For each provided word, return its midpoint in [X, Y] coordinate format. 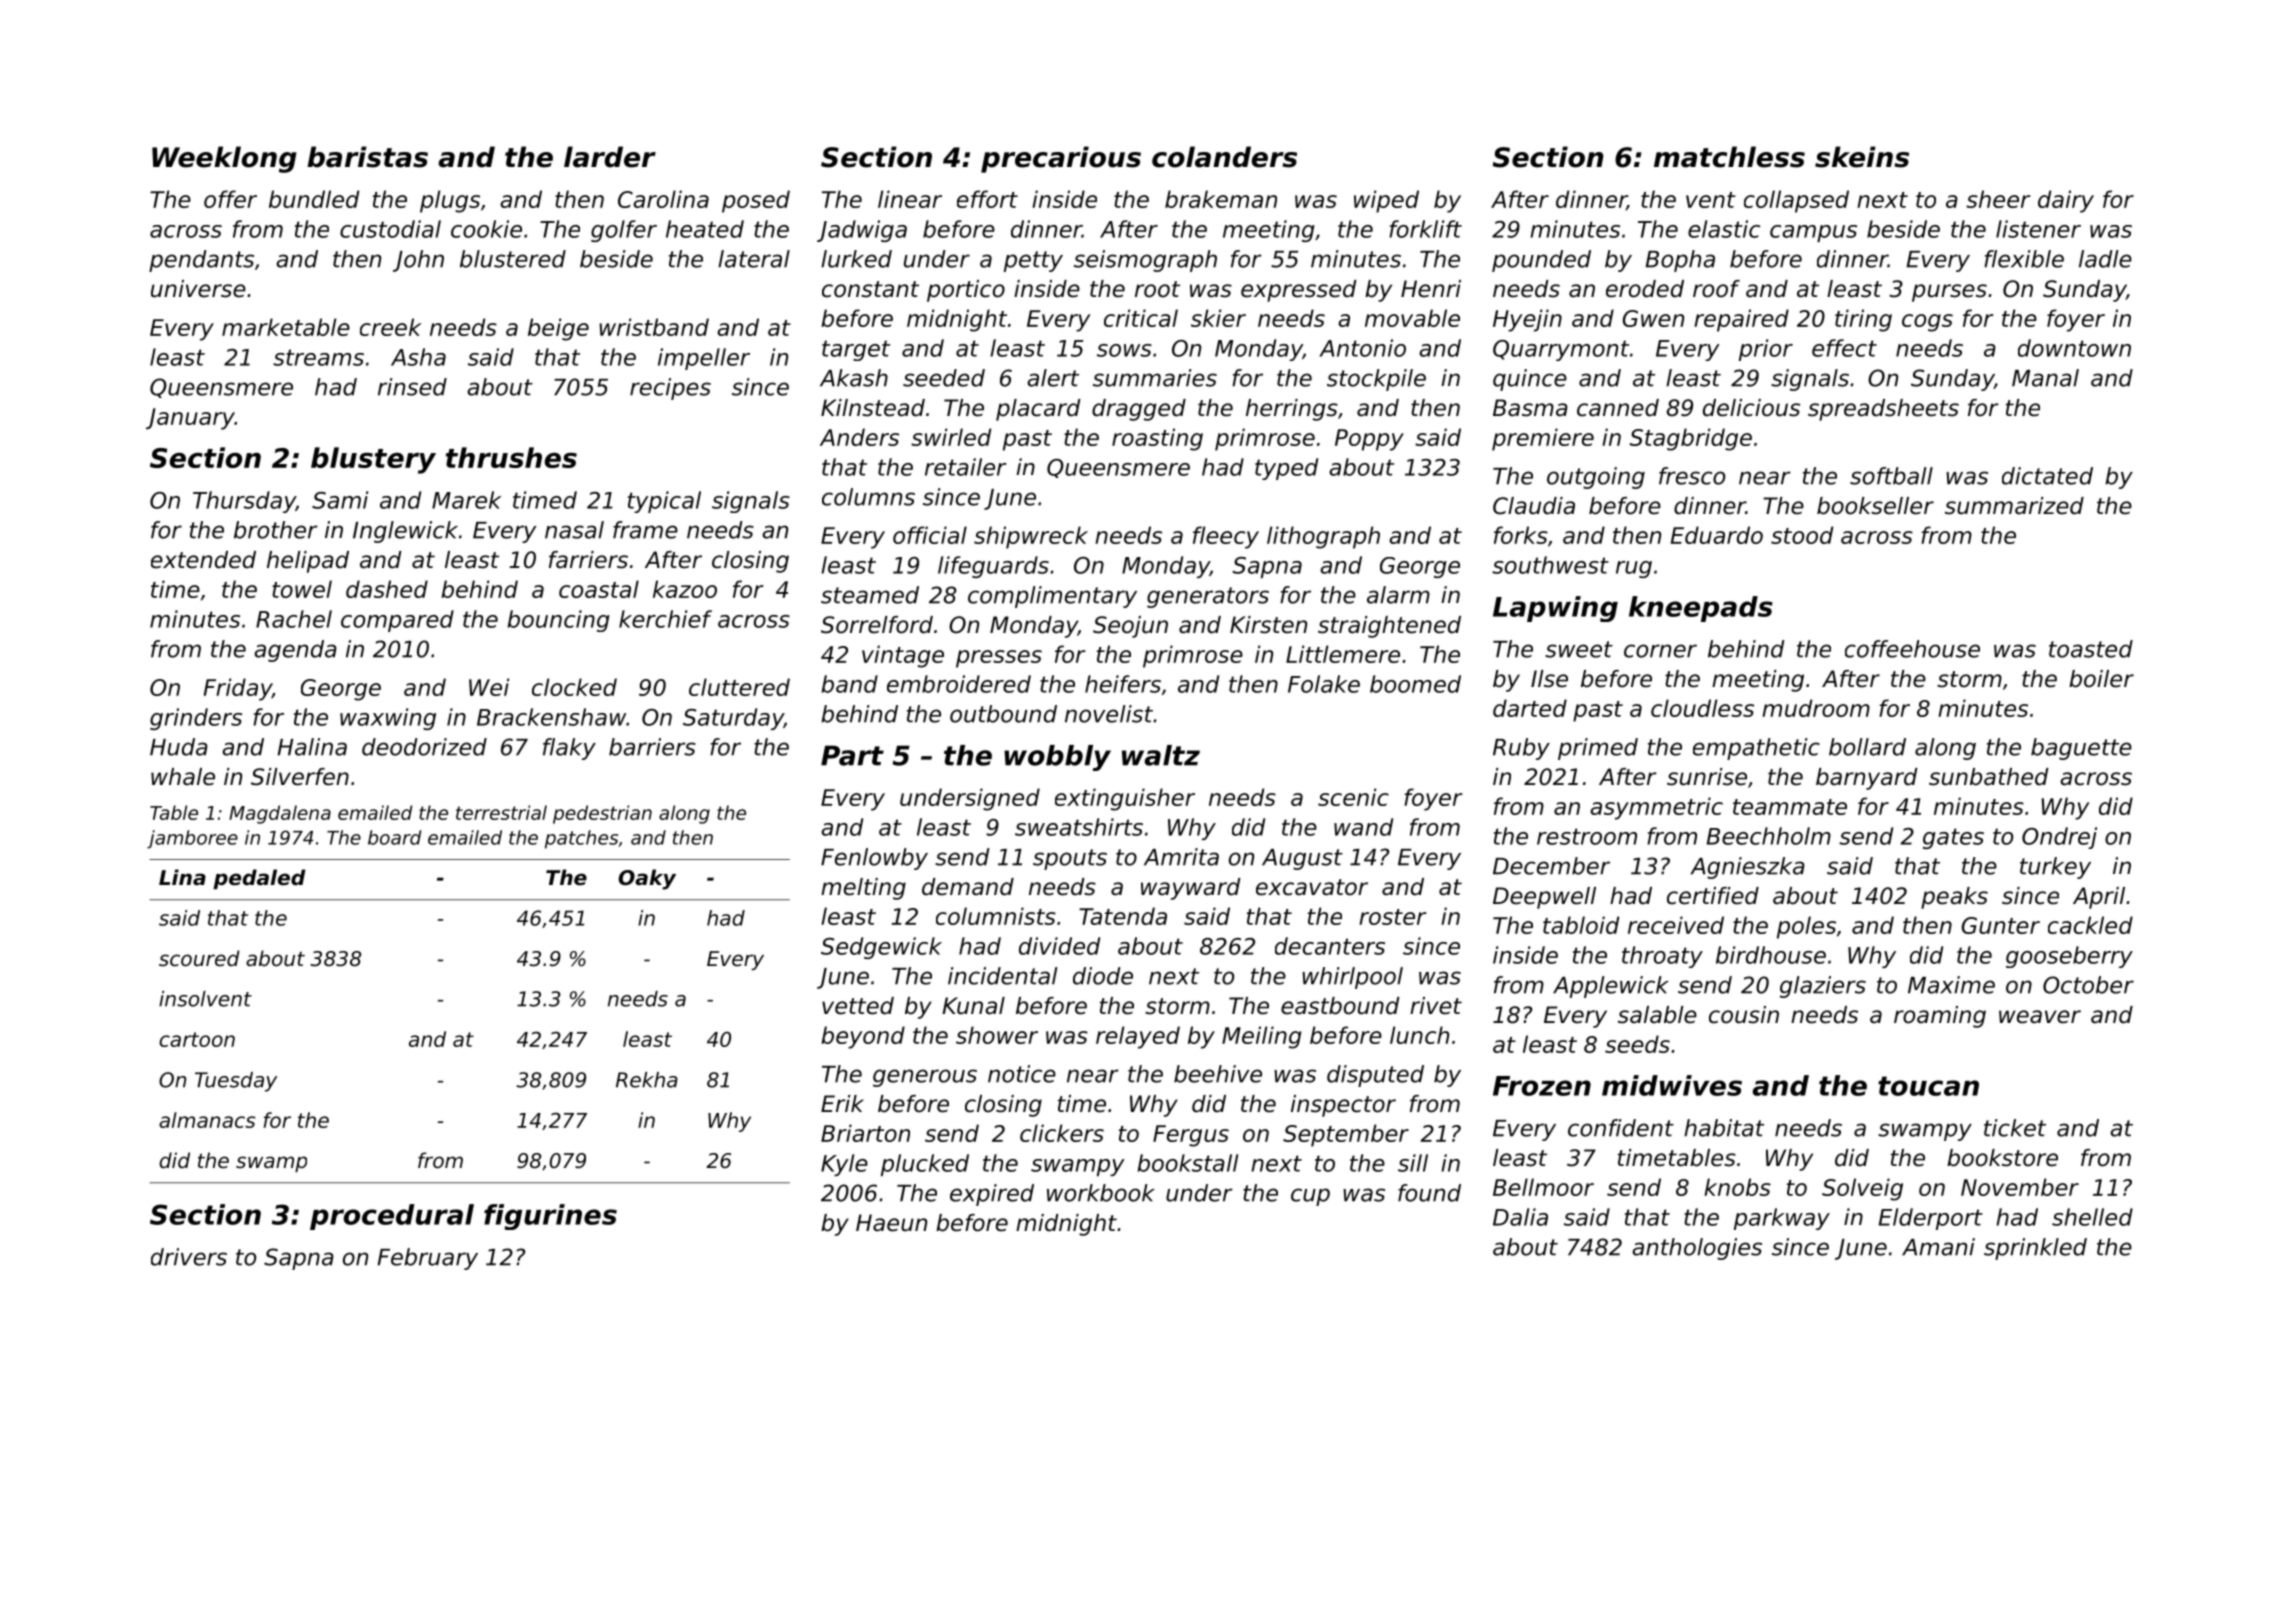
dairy [2066, 201]
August [1302, 859]
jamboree [192, 839]
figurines [550, 1217]
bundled [314, 199]
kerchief [665, 619]
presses [999, 659]
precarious [1061, 159]
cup [1310, 1197]
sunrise [1707, 777]
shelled [2092, 1217]
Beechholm [1769, 836]
